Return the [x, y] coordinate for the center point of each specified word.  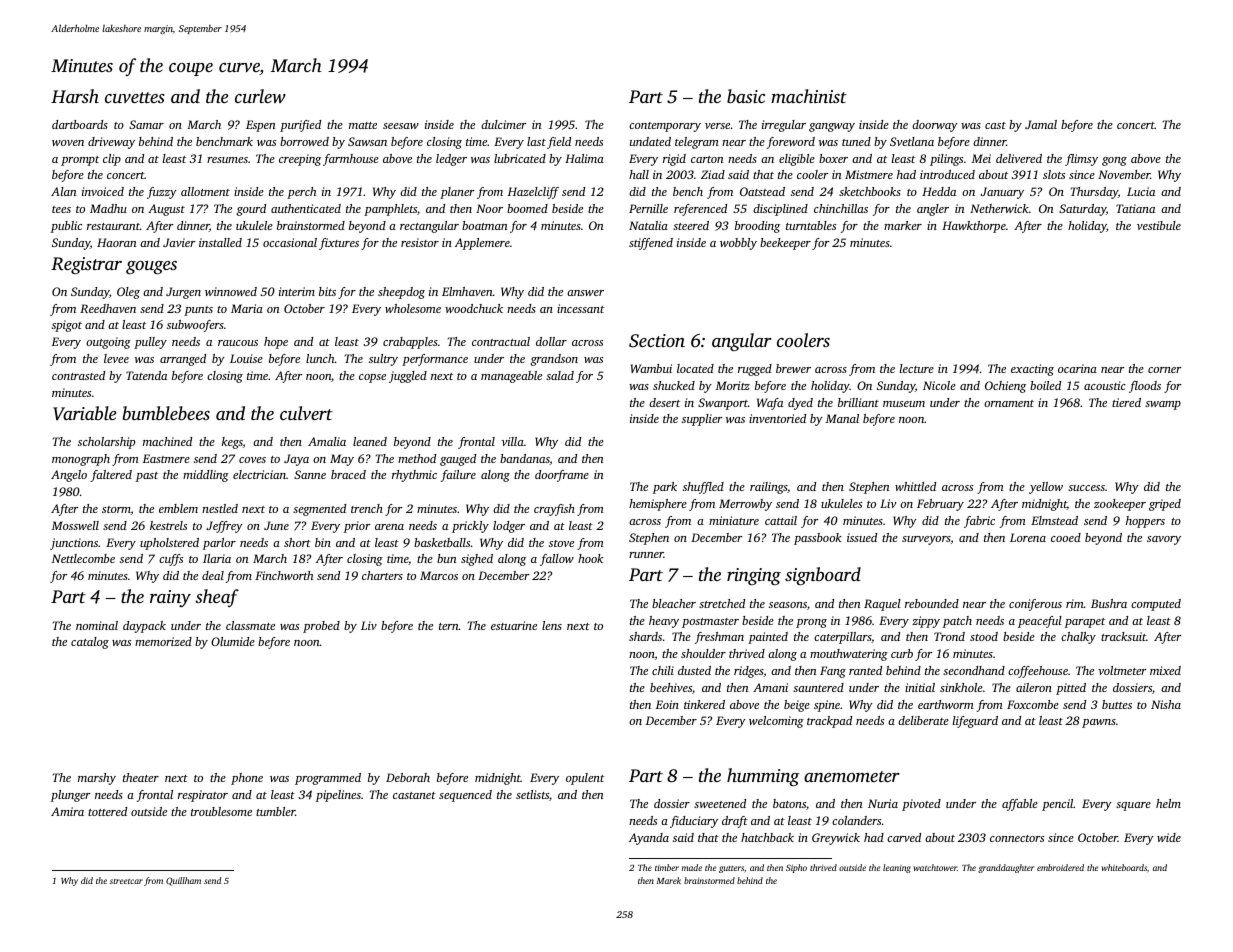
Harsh [75, 96]
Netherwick [999, 208]
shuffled [703, 488]
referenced [700, 210]
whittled [915, 486]
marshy [97, 779]
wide [1169, 837]
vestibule [1159, 225]
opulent [585, 779]
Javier [179, 242]
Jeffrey [224, 527]
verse [717, 126]
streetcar [126, 881]
